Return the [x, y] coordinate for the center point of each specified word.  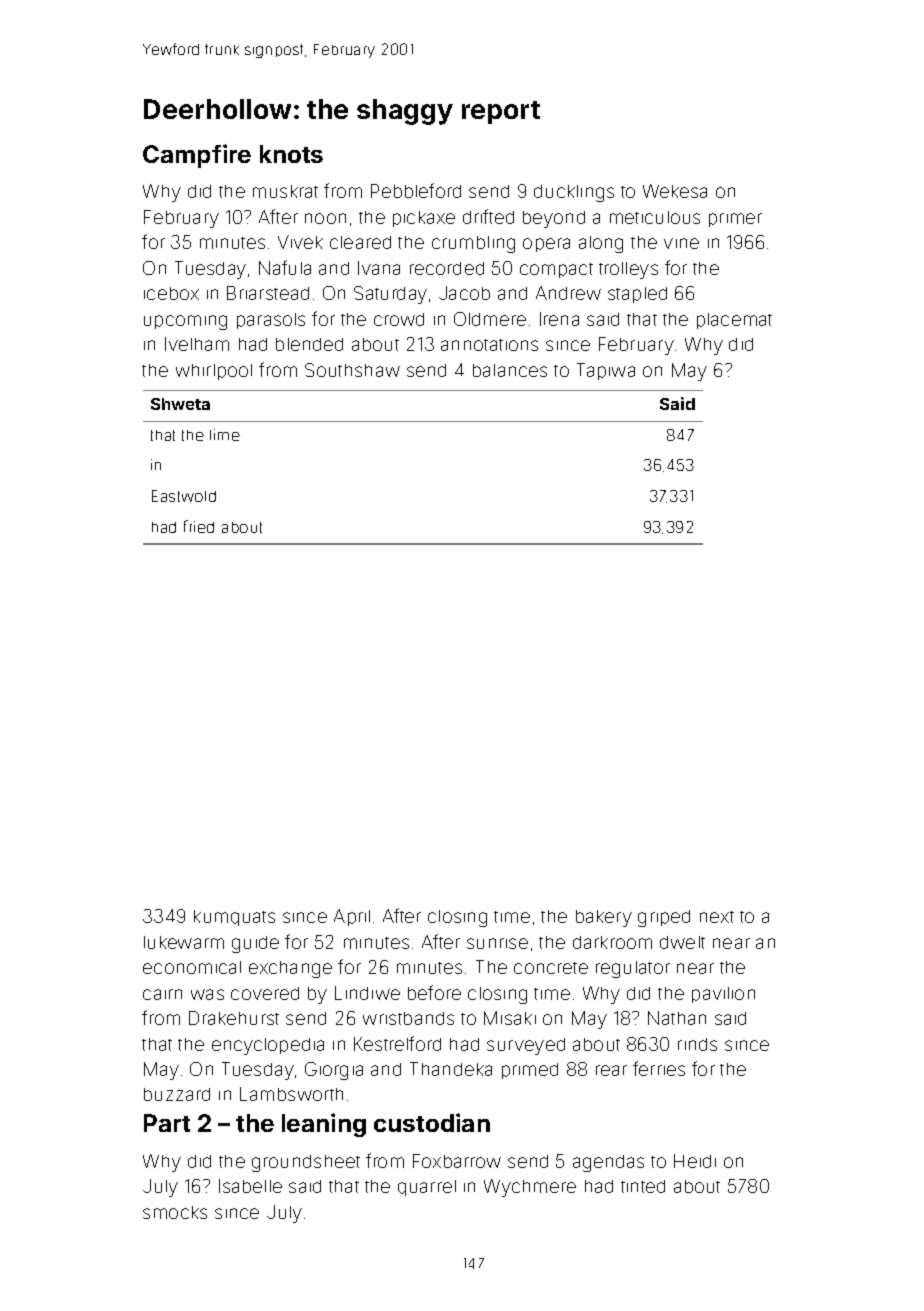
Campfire [197, 156]
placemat [734, 321]
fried [199, 526]
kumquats [234, 918]
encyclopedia [268, 1046]
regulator [633, 969]
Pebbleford [416, 190]
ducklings [574, 193]
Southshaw [352, 370]
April [352, 917]
